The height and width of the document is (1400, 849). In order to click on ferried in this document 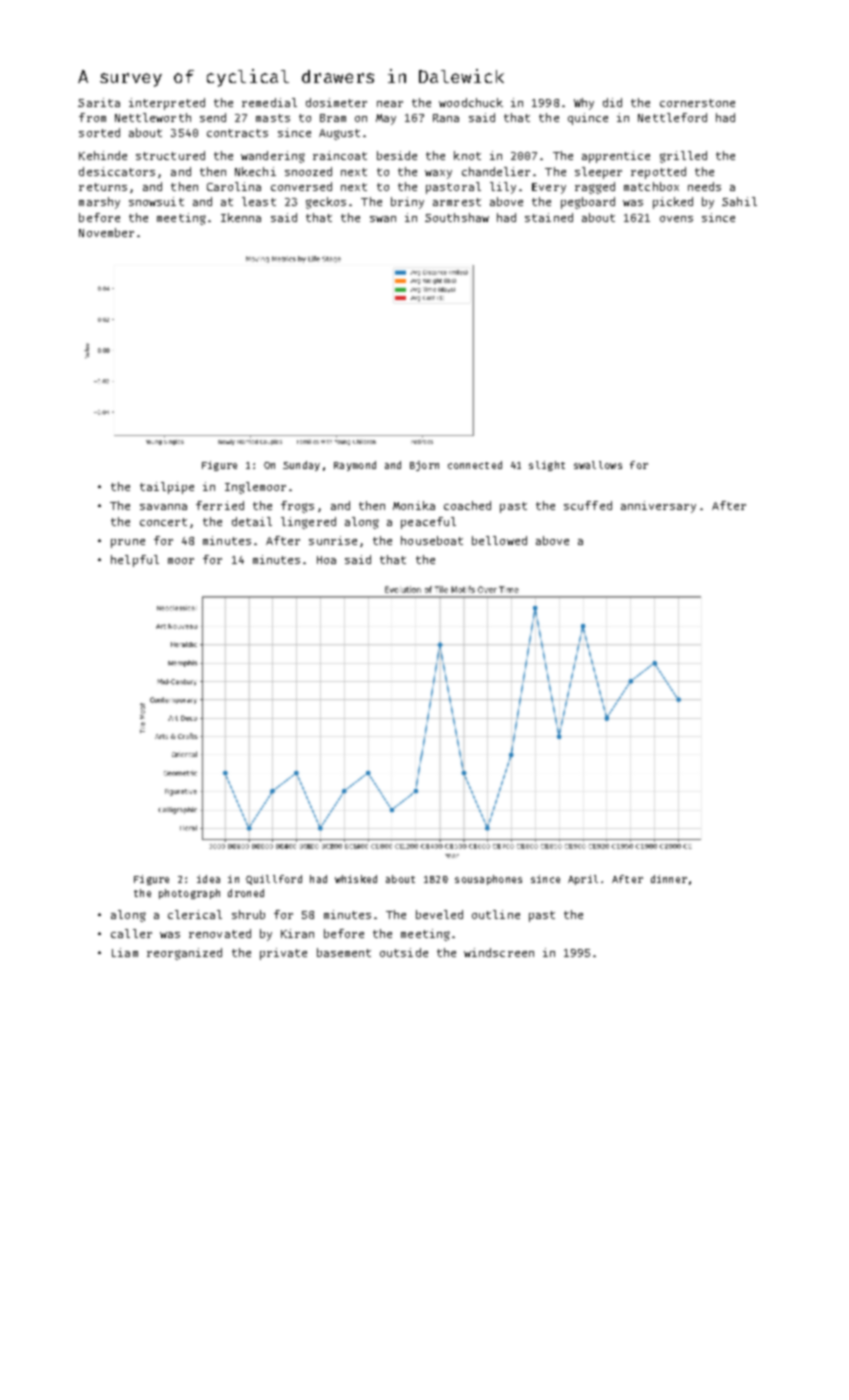, I will do `click(220, 505)`.
